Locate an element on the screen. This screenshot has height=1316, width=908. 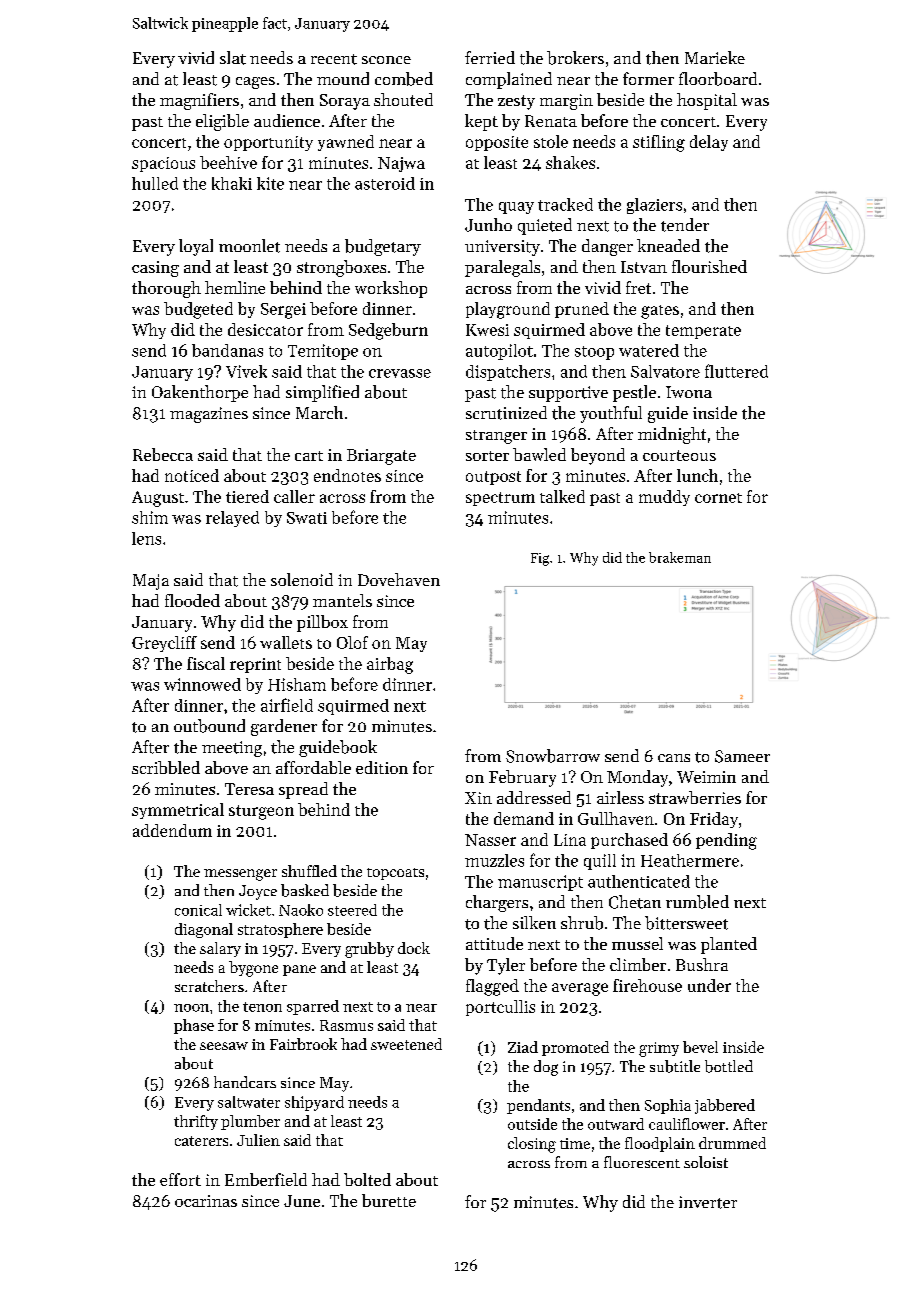
Snowbarrow is located at coordinates (553, 756).
